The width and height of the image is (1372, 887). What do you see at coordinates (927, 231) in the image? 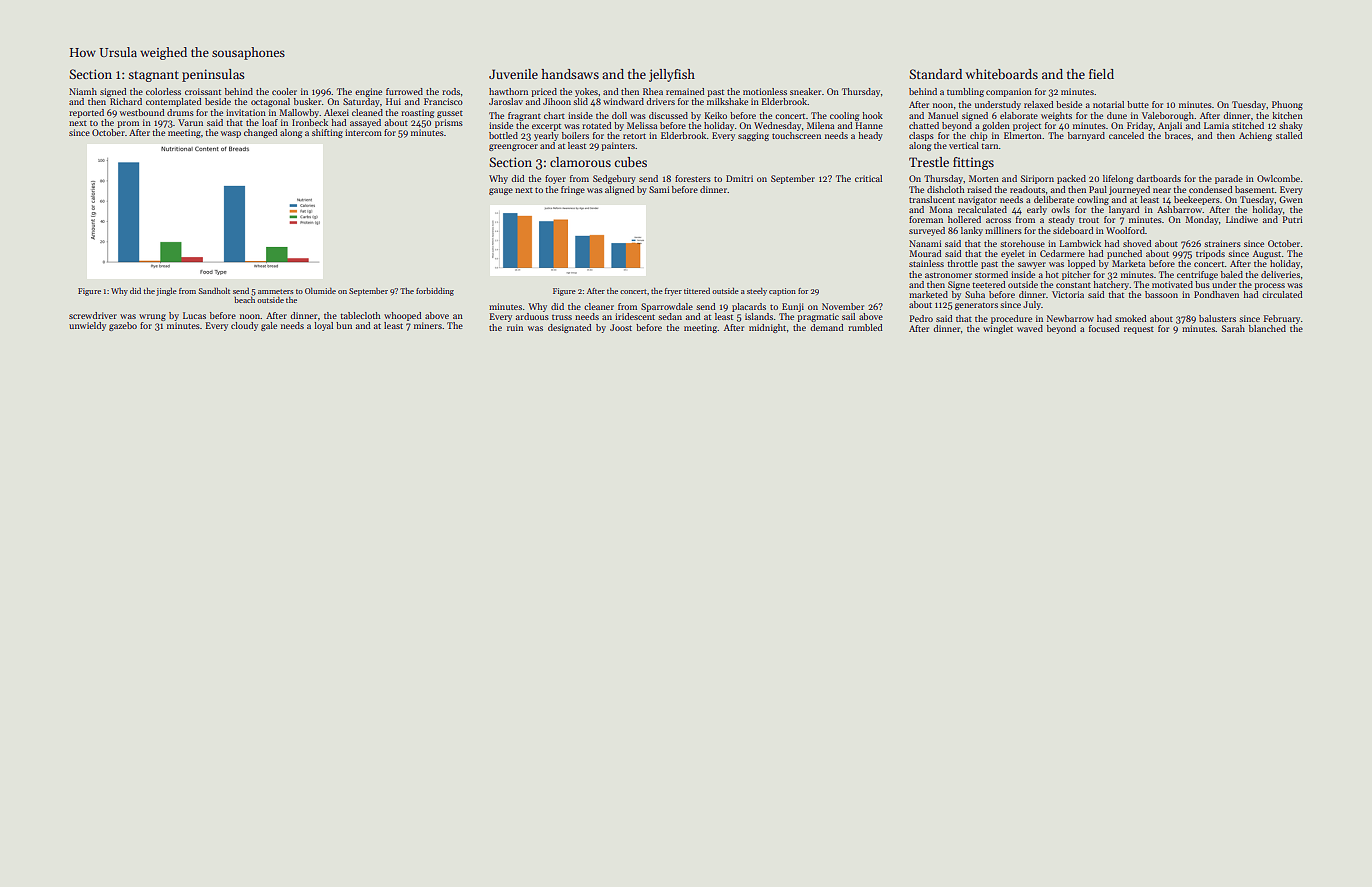
I see `surveyed` at bounding box center [927, 231].
